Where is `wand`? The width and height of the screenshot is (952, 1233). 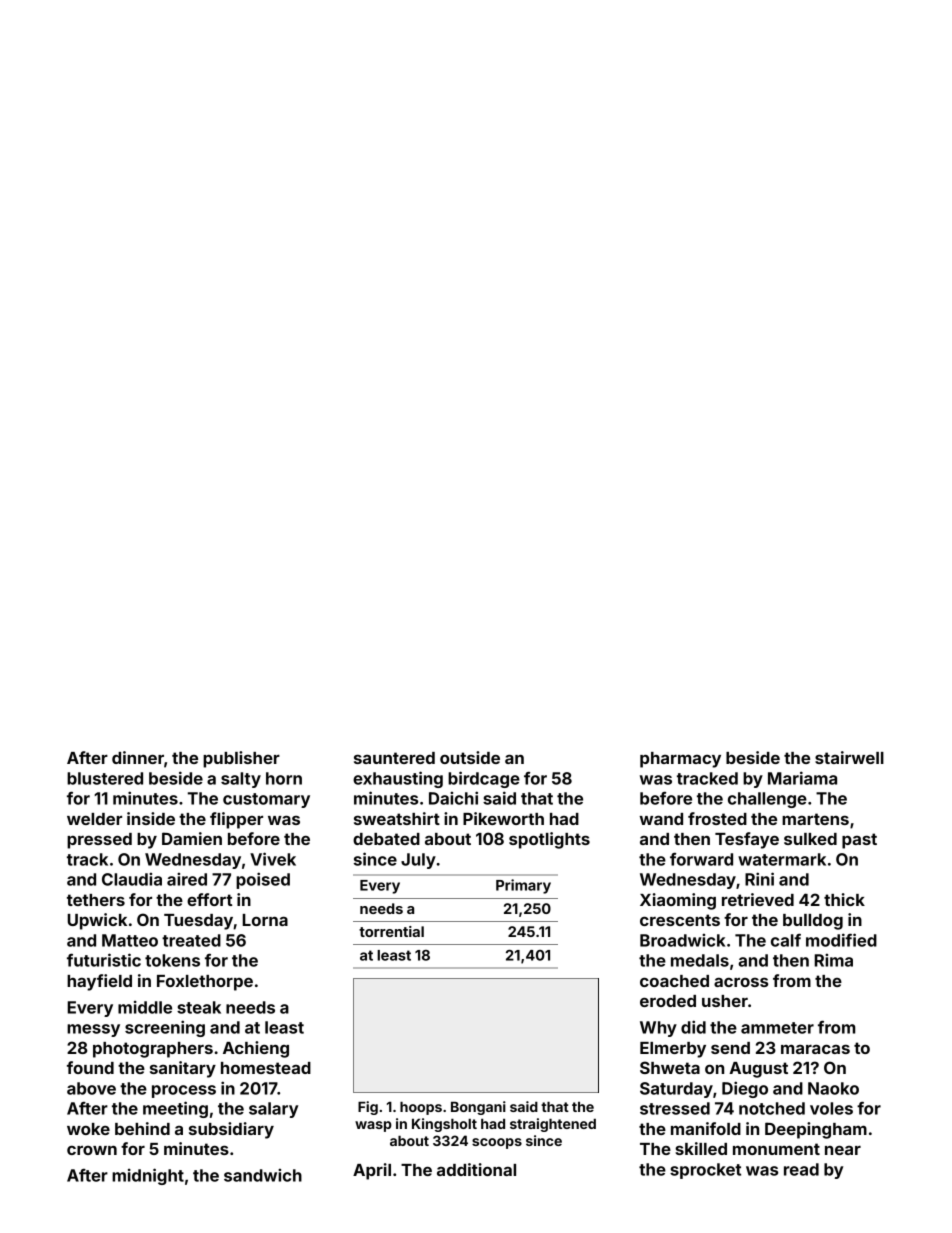 wand is located at coordinates (661, 819).
